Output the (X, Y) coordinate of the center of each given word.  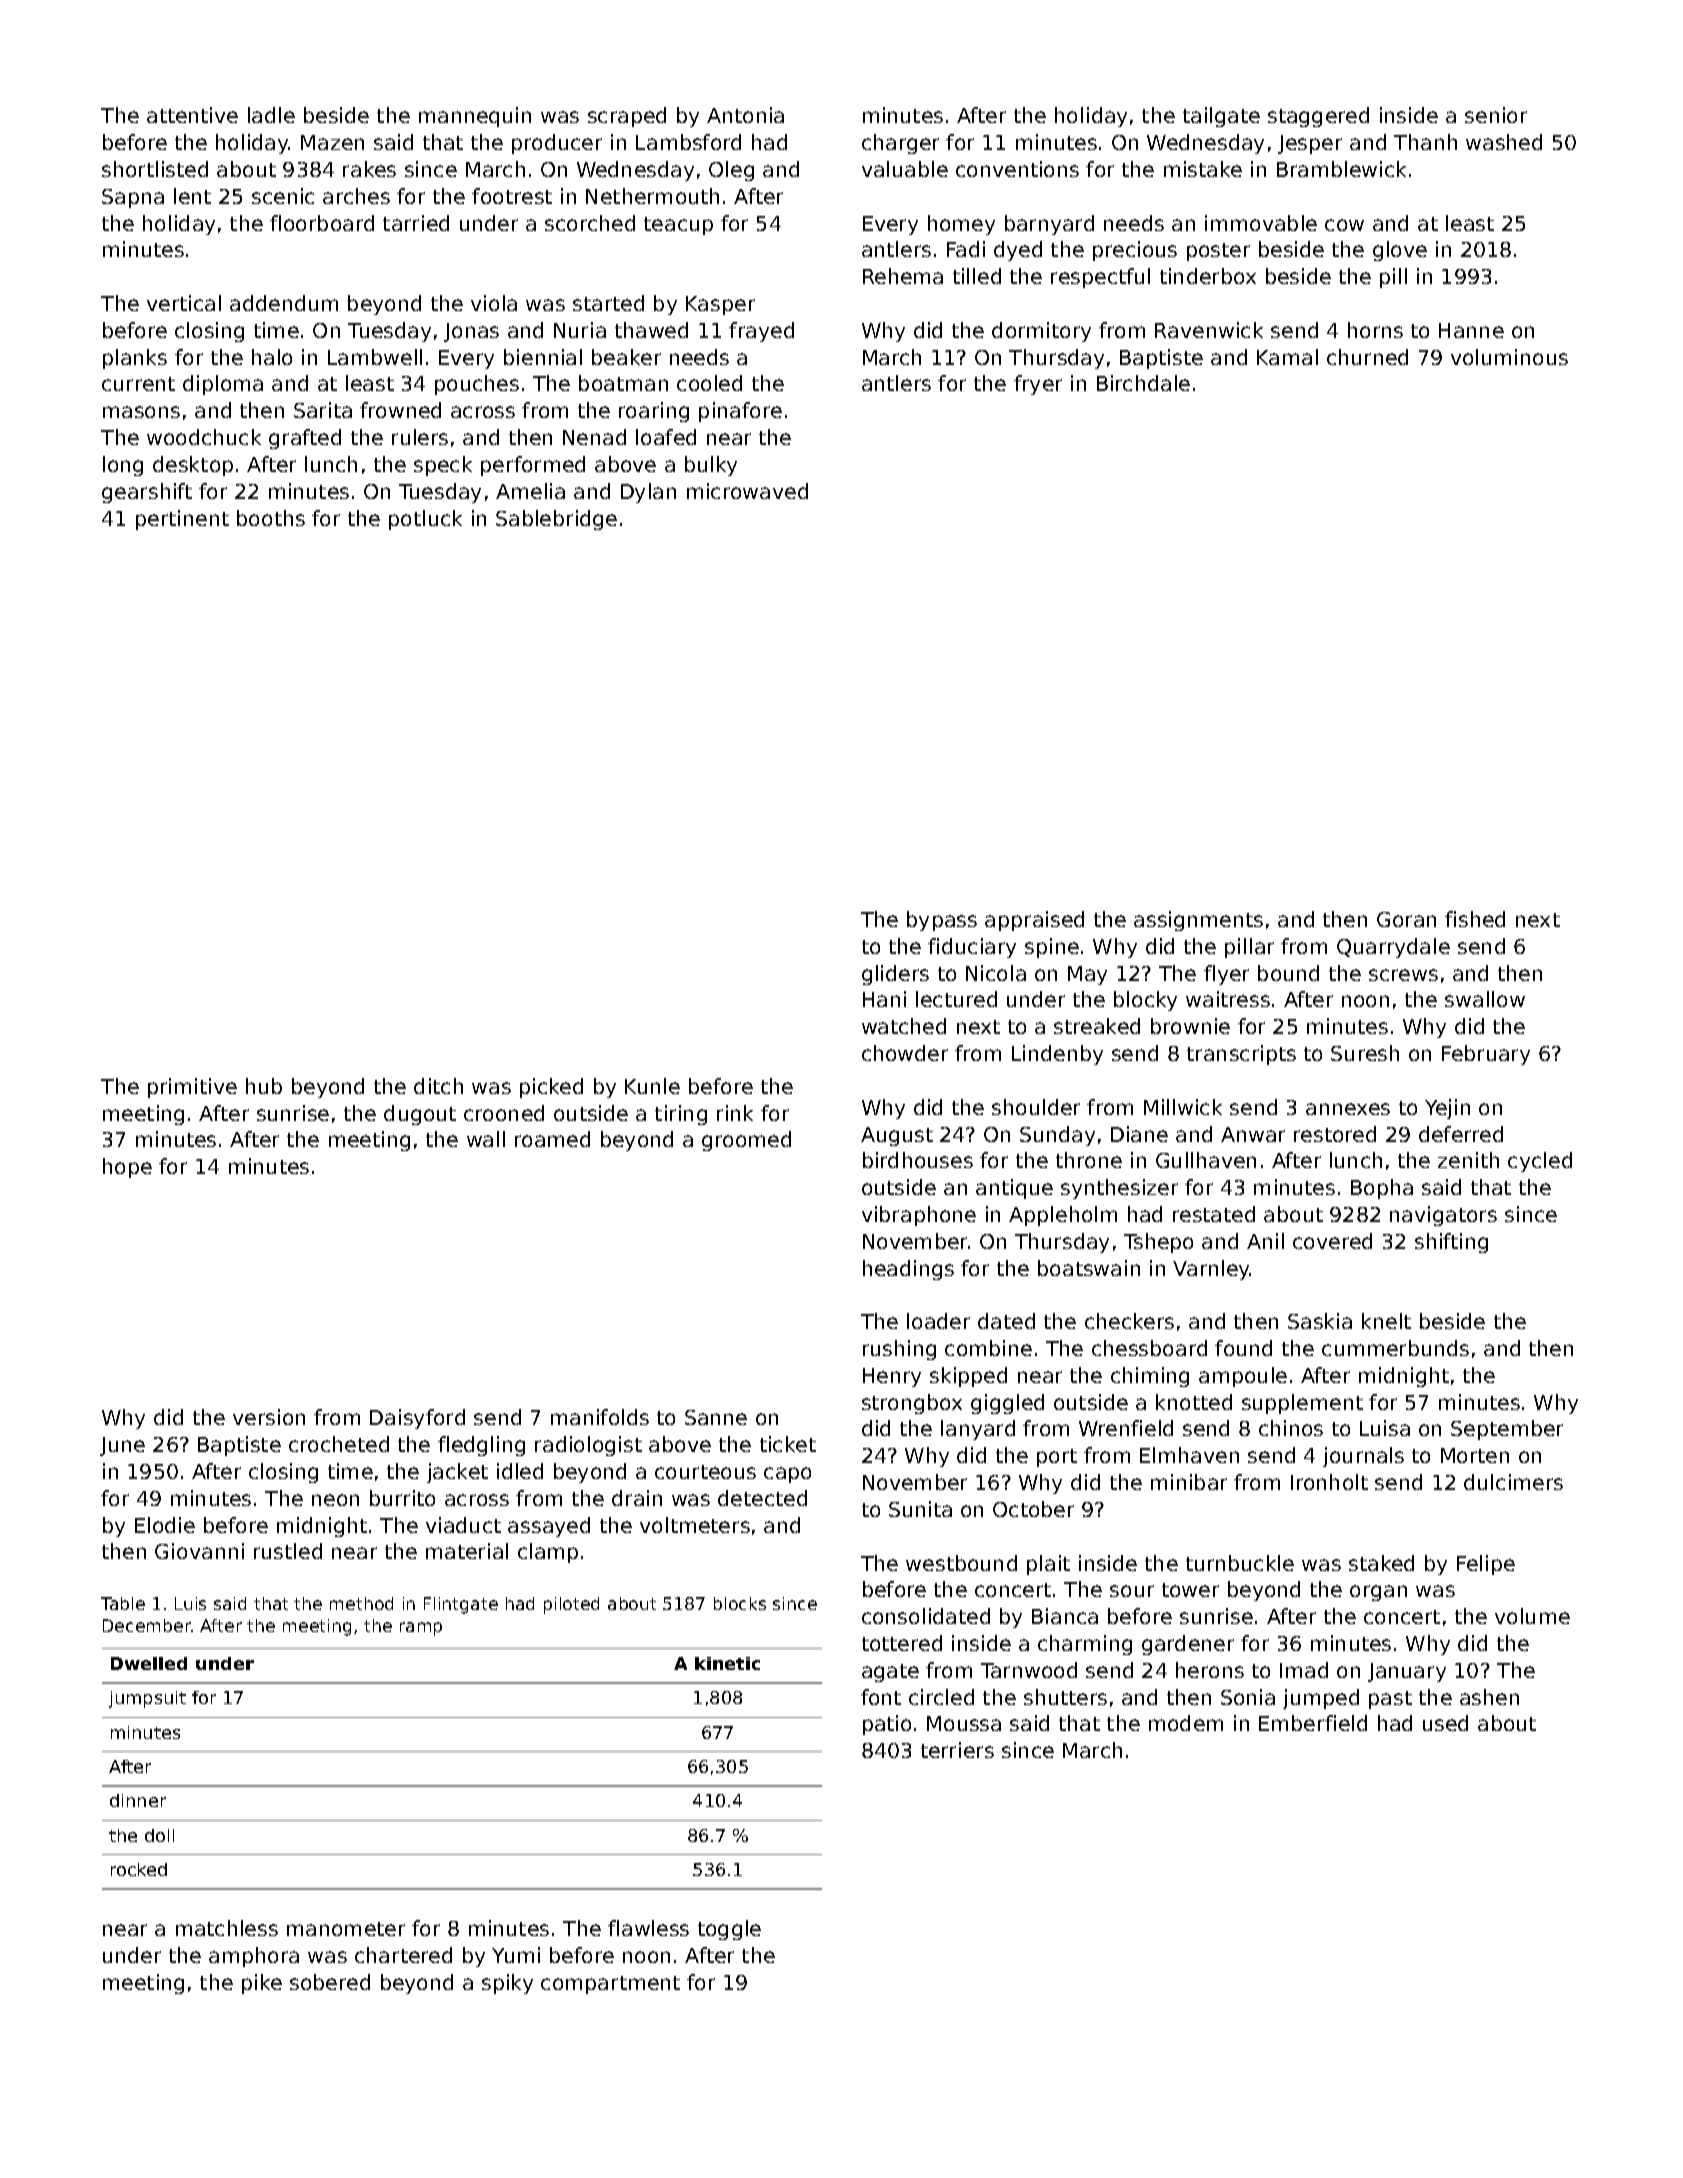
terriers (957, 1750)
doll (159, 1835)
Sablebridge (556, 520)
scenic (283, 196)
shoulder (1036, 1107)
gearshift (147, 493)
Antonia (745, 115)
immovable (1261, 223)
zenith (1468, 1160)
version (269, 1417)
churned (1367, 357)
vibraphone (919, 1216)
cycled (1540, 1162)
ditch (438, 1086)
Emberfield (1313, 1723)
